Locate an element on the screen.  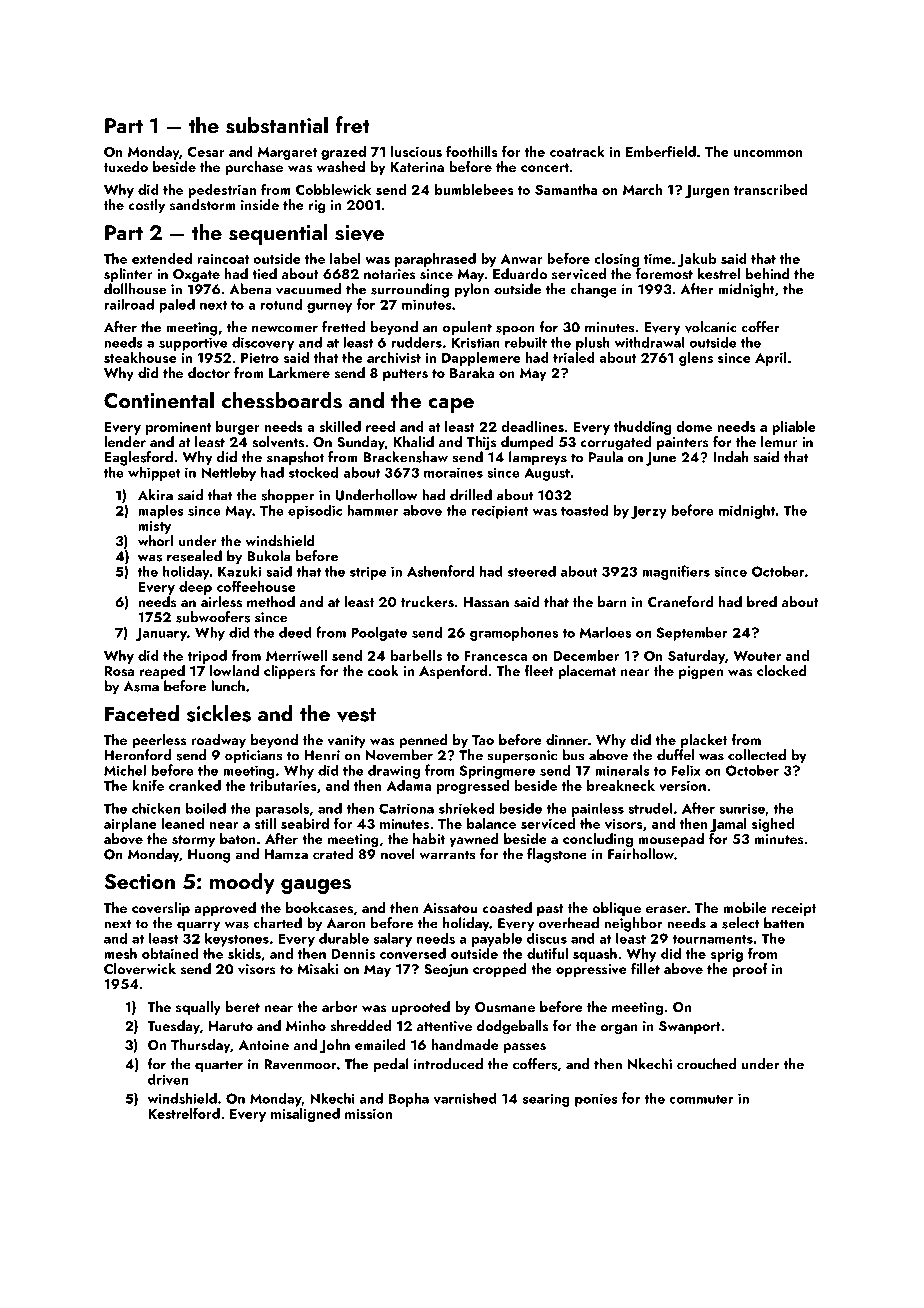
concert is located at coordinates (545, 167).
